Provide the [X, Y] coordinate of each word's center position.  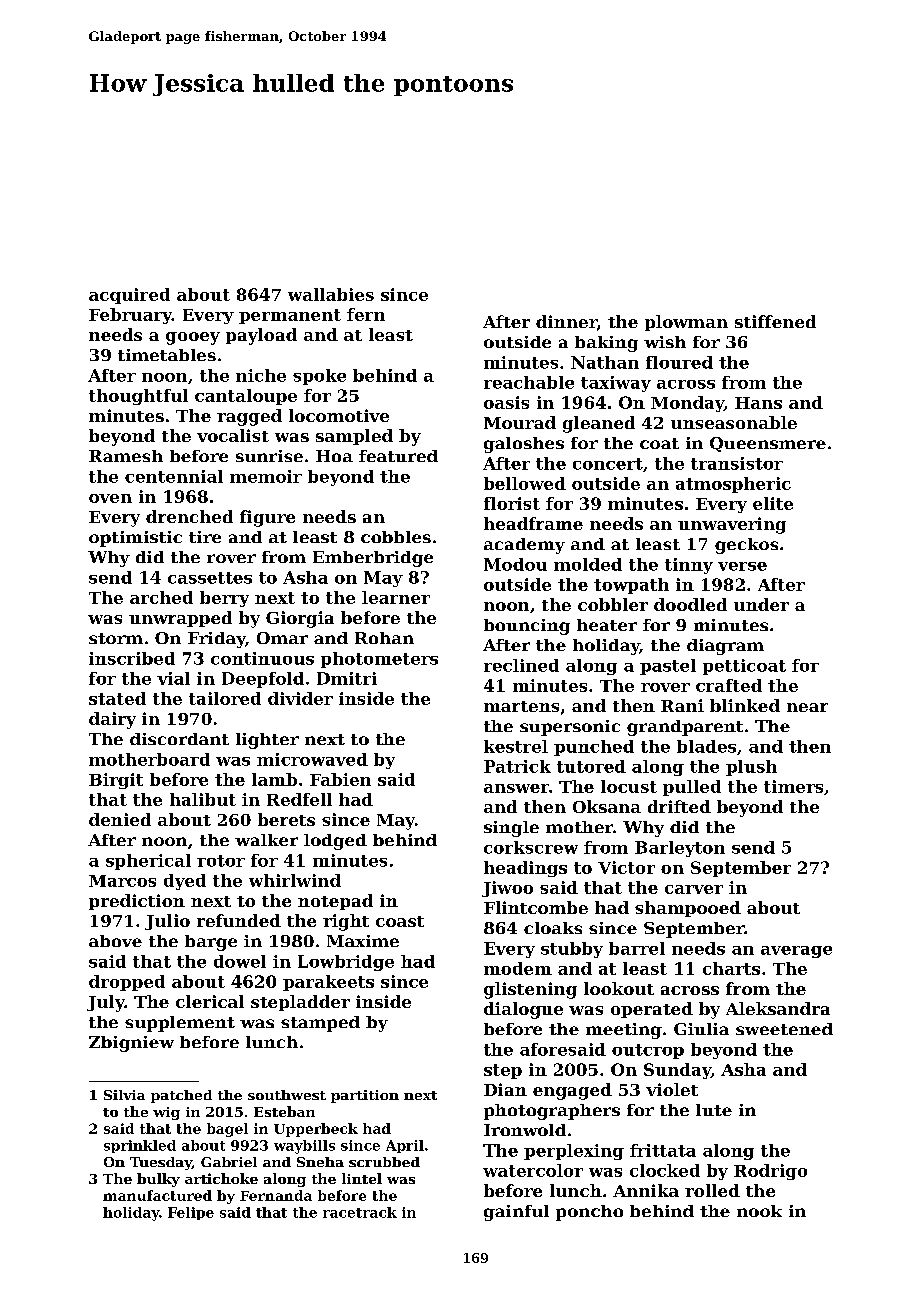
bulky [158, 1180]
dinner [566, 321]
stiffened [775, 321]
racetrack [360, 1212]
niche [261, 375]
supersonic [570, 728]
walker [266, 840]
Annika [646, 1190]
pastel [668, 667]
